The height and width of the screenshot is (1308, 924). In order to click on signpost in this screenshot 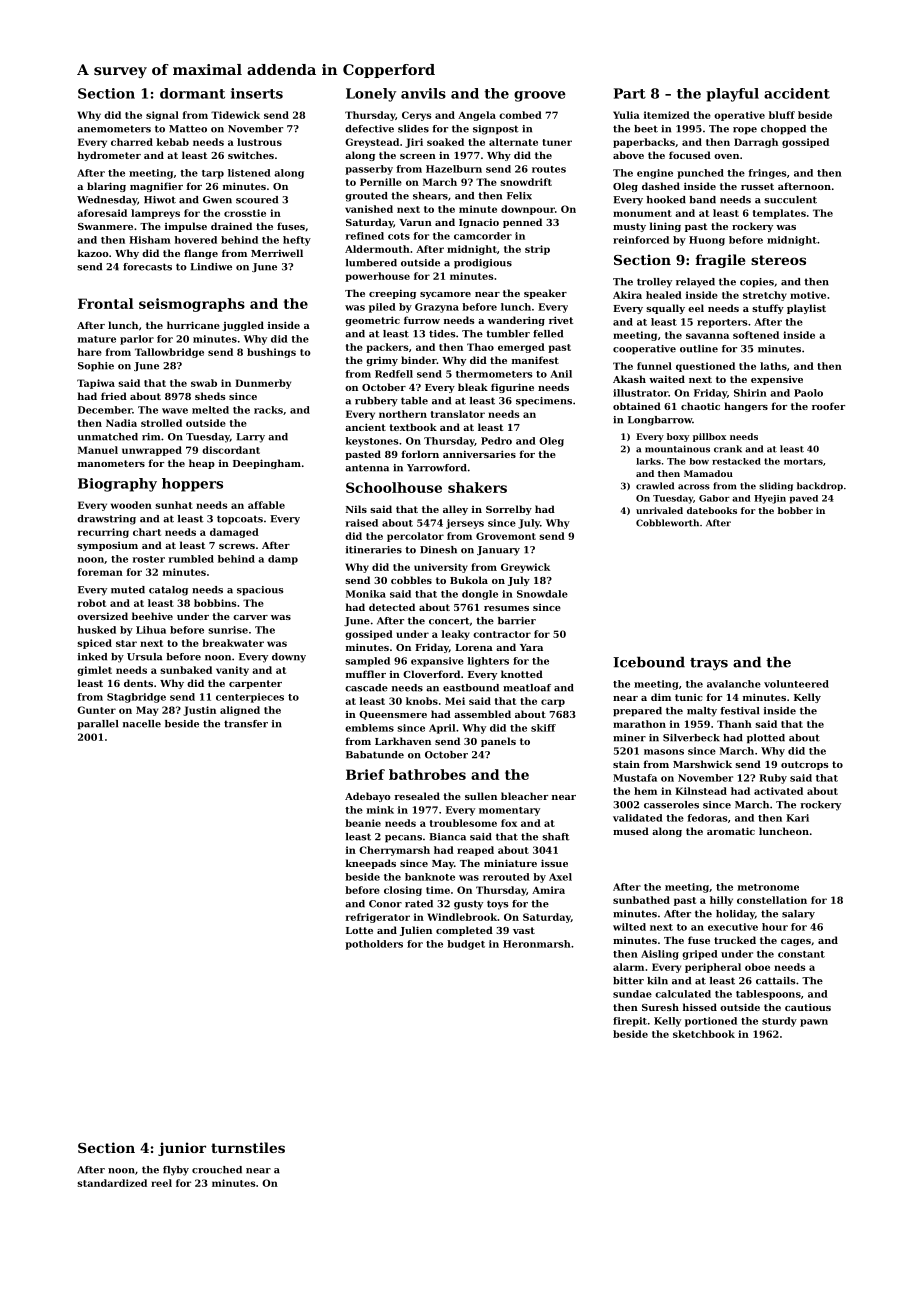, I will do `click(496, 130)`.
